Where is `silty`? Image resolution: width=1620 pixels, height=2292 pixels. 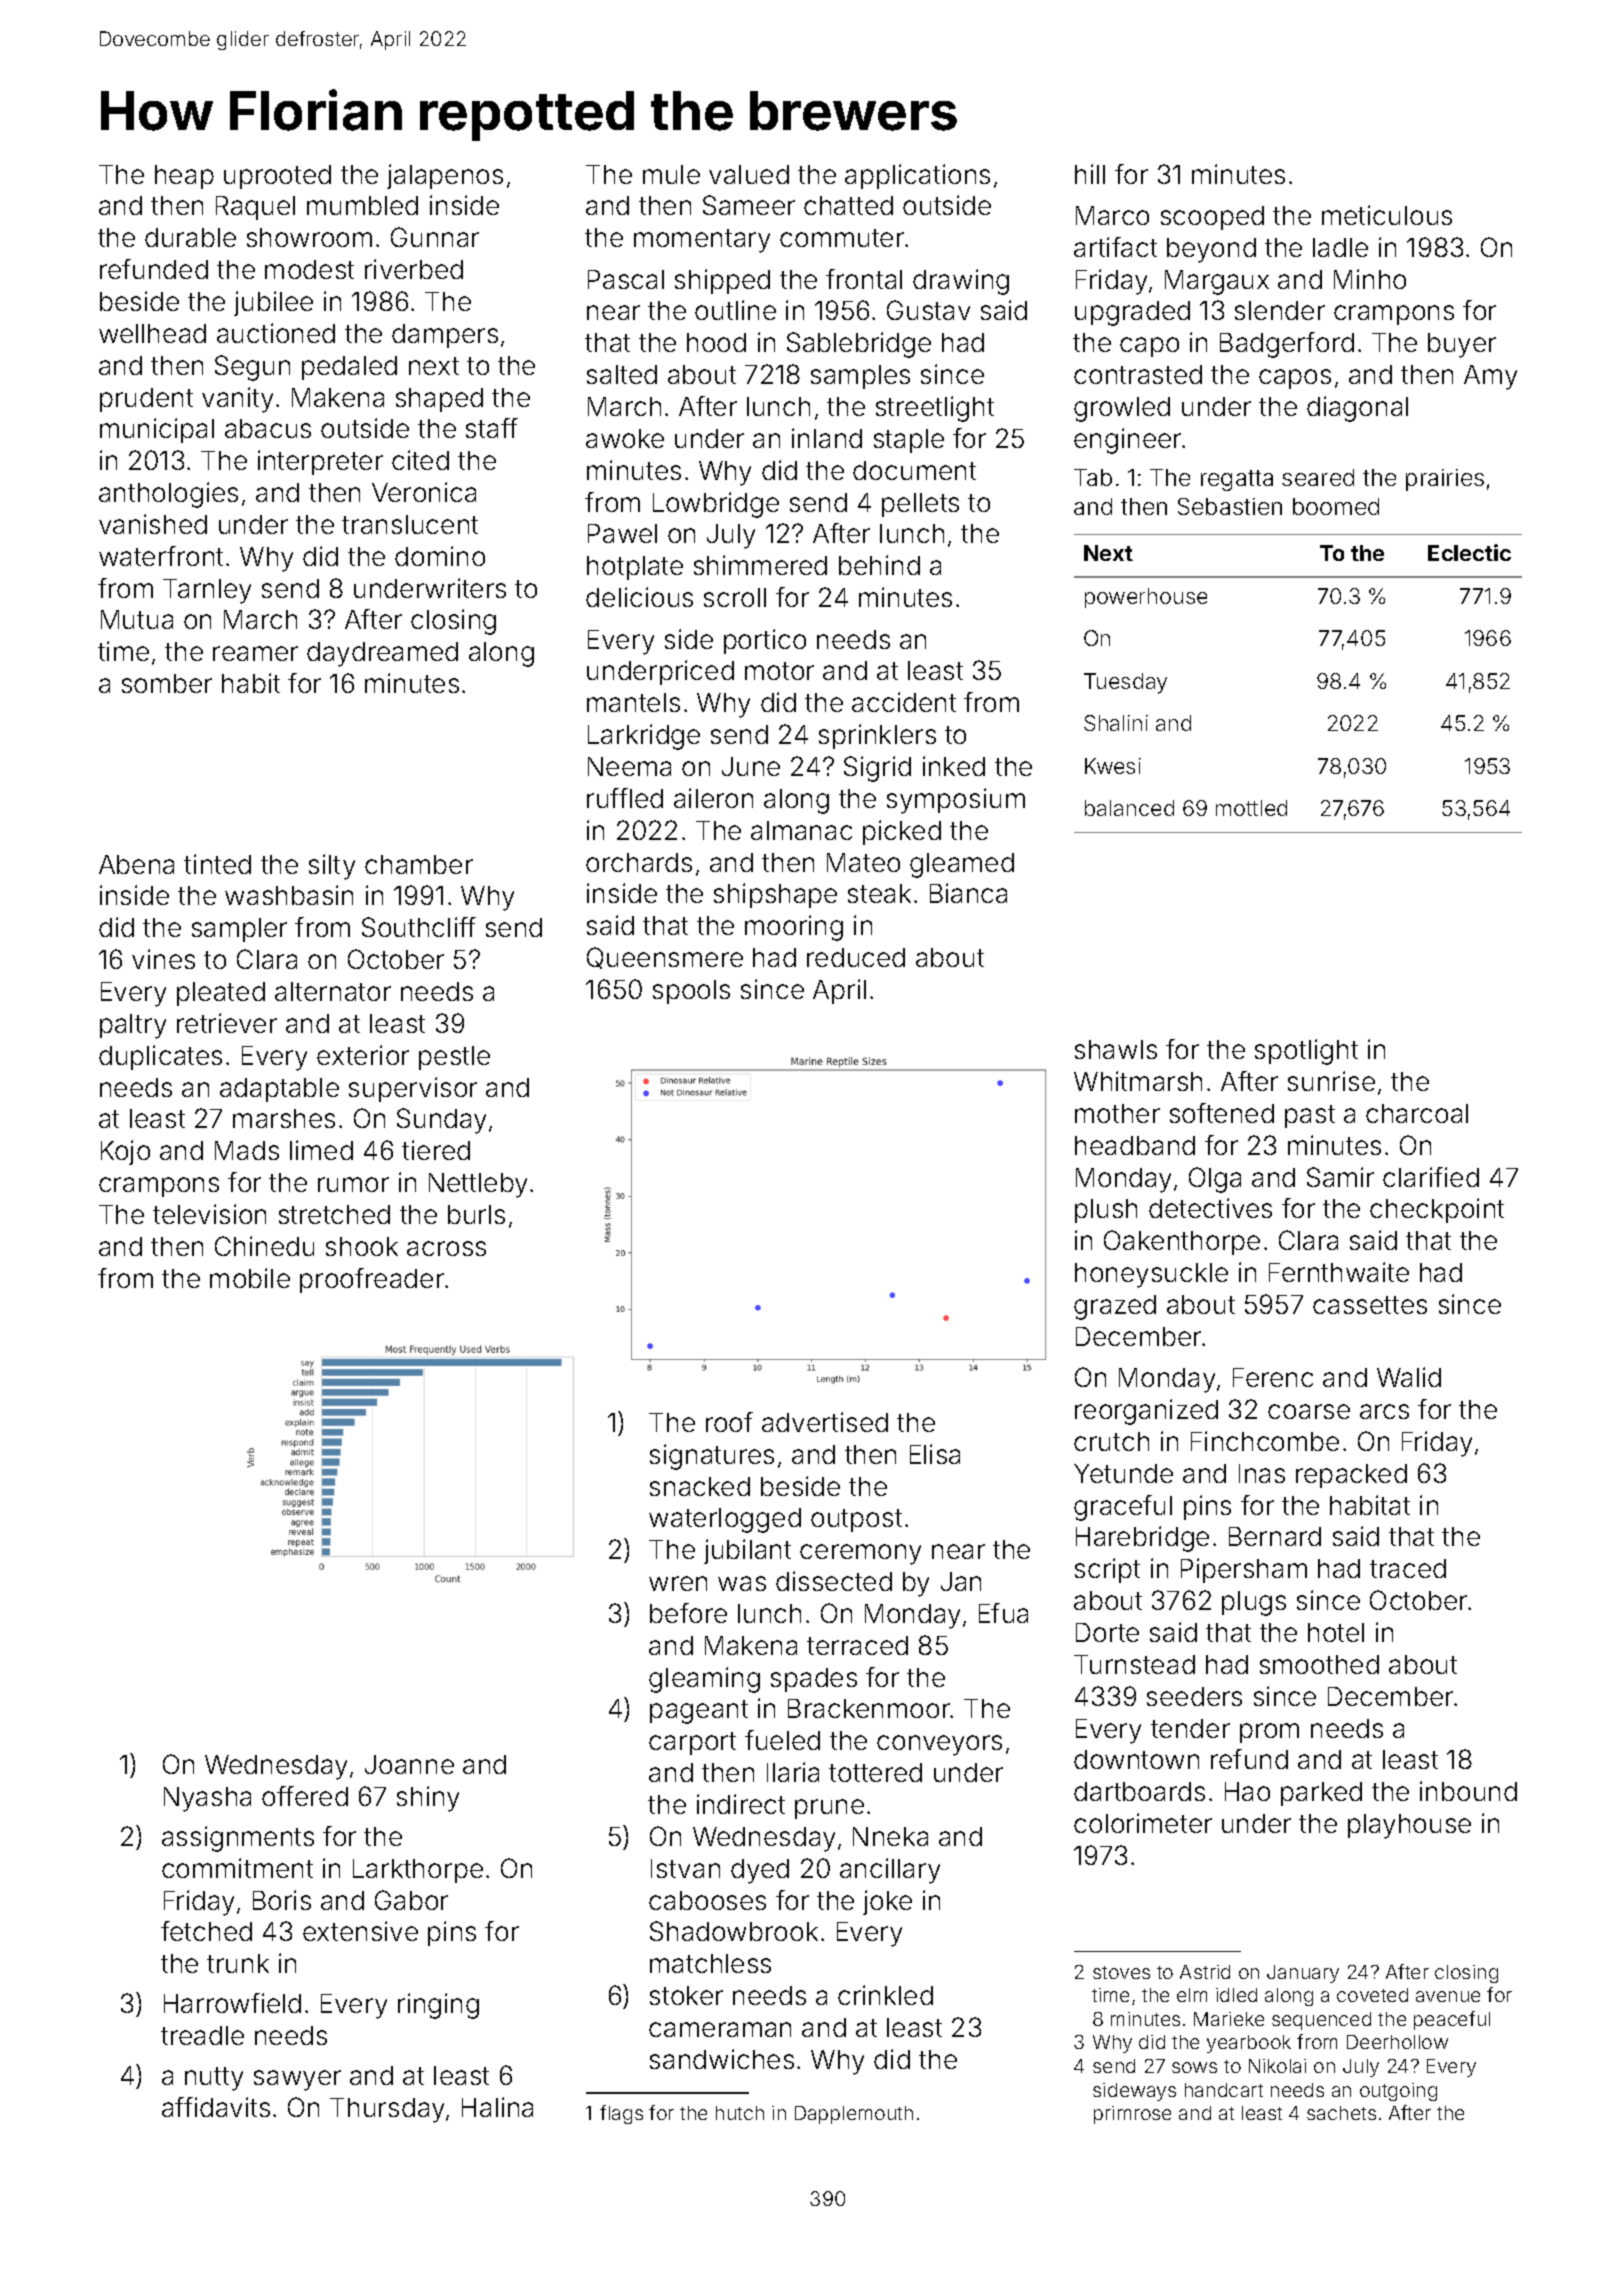
silty is located at coordinates (332, 867).
